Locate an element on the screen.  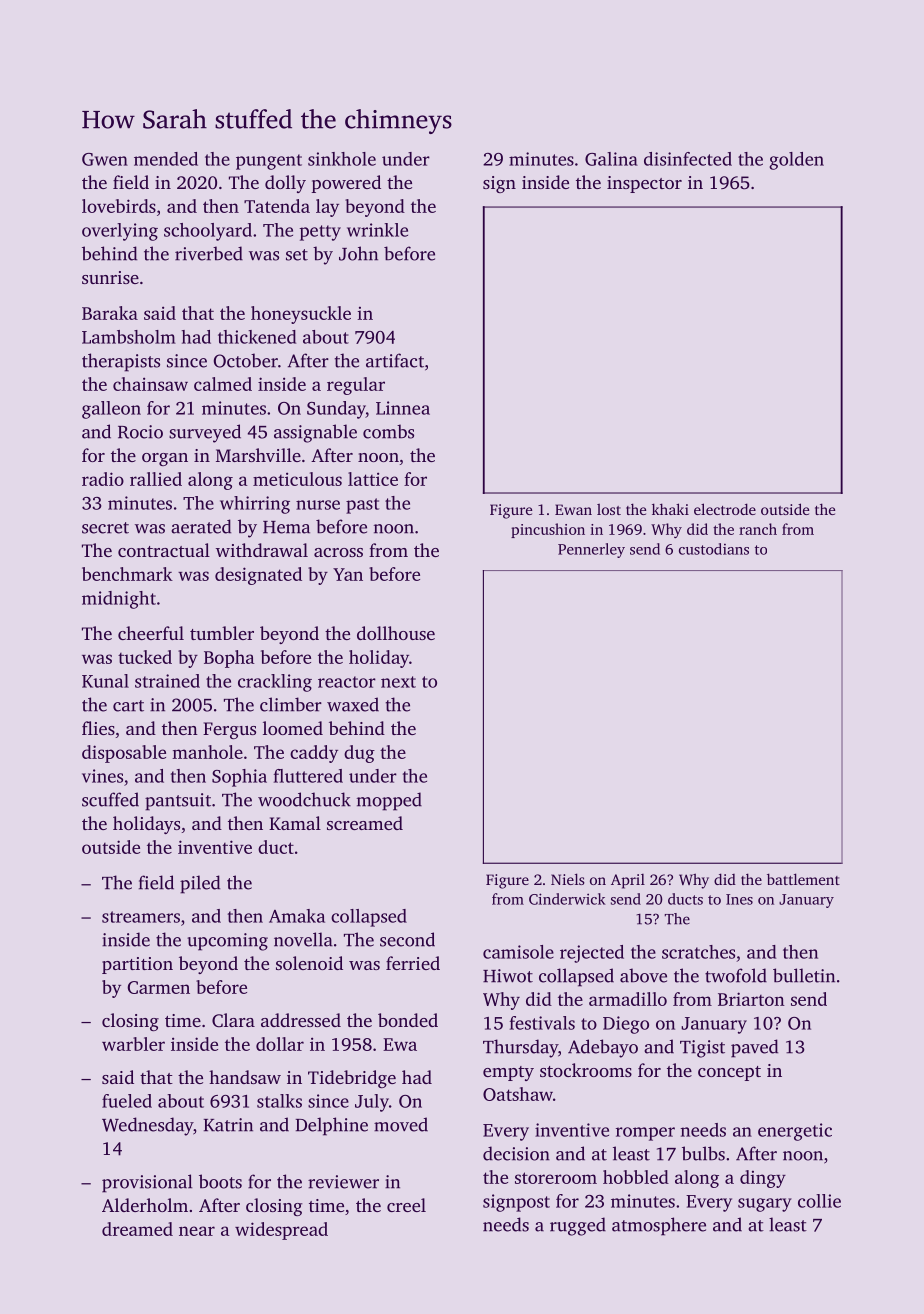
Galina is located at coordinates (611, 159).
